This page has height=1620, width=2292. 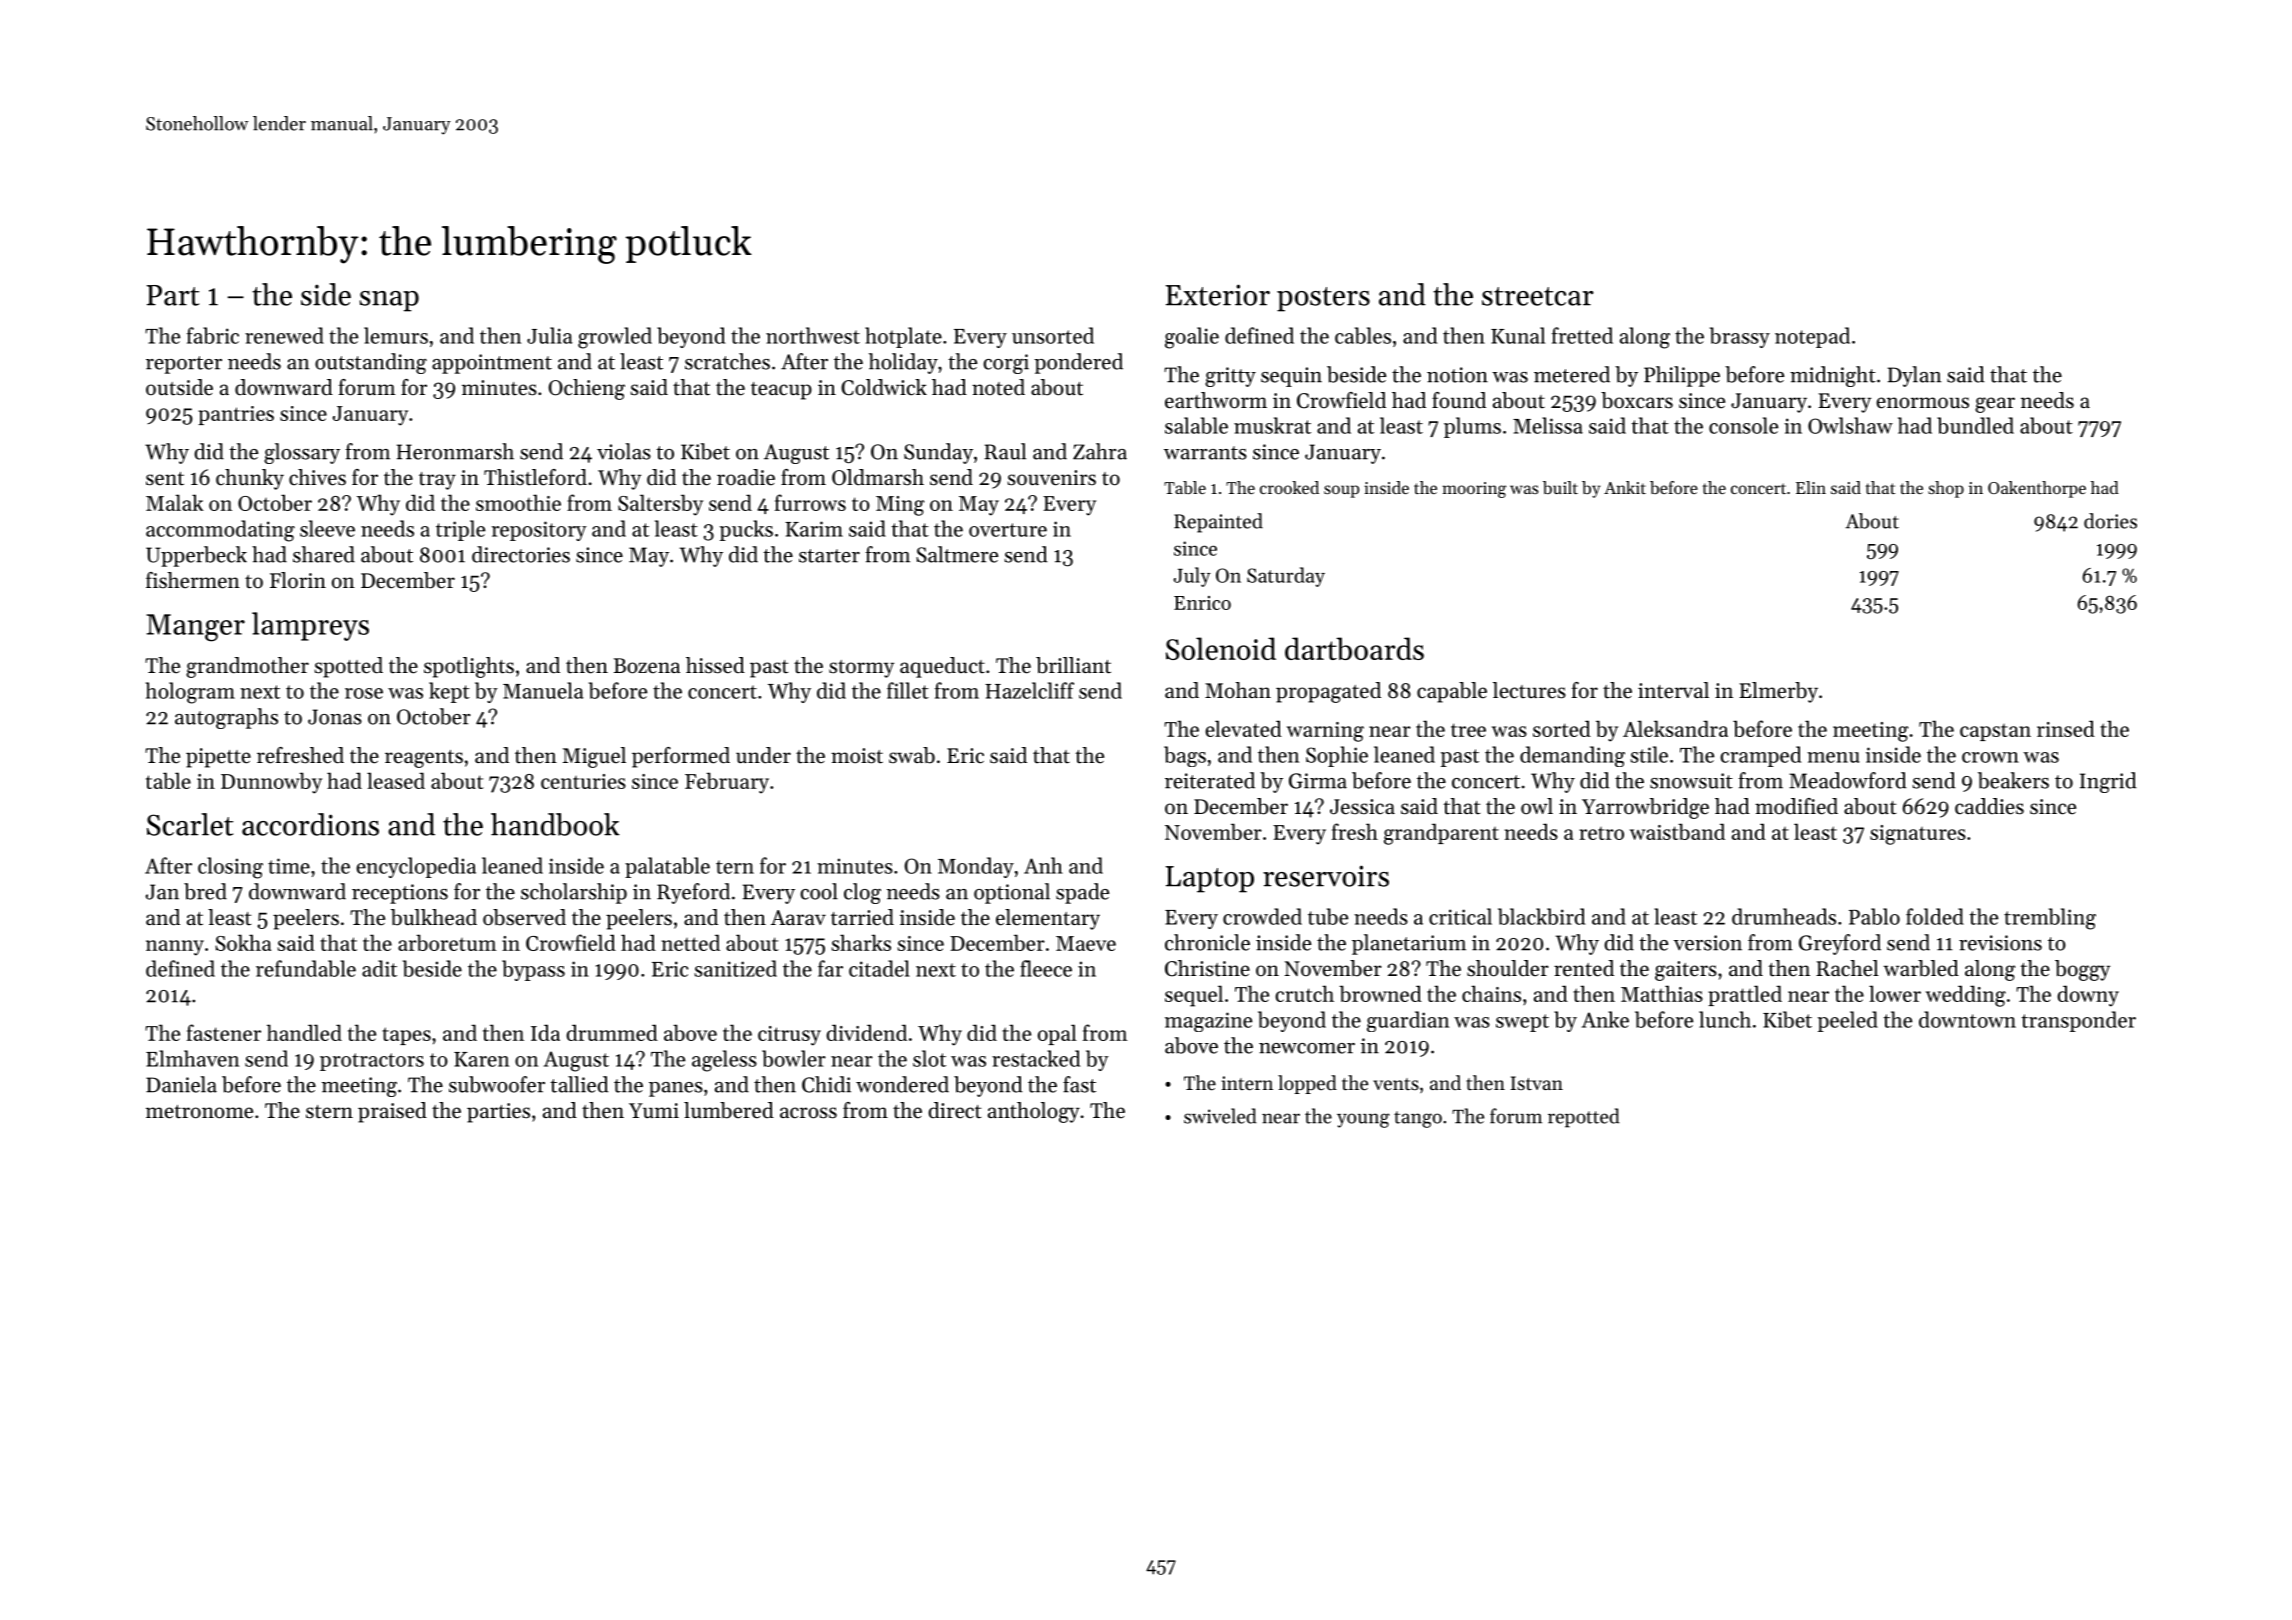 What do you see at coordinates (1760, 756) in the page?
I see `cramped` at bounding box center [1760, 756].
